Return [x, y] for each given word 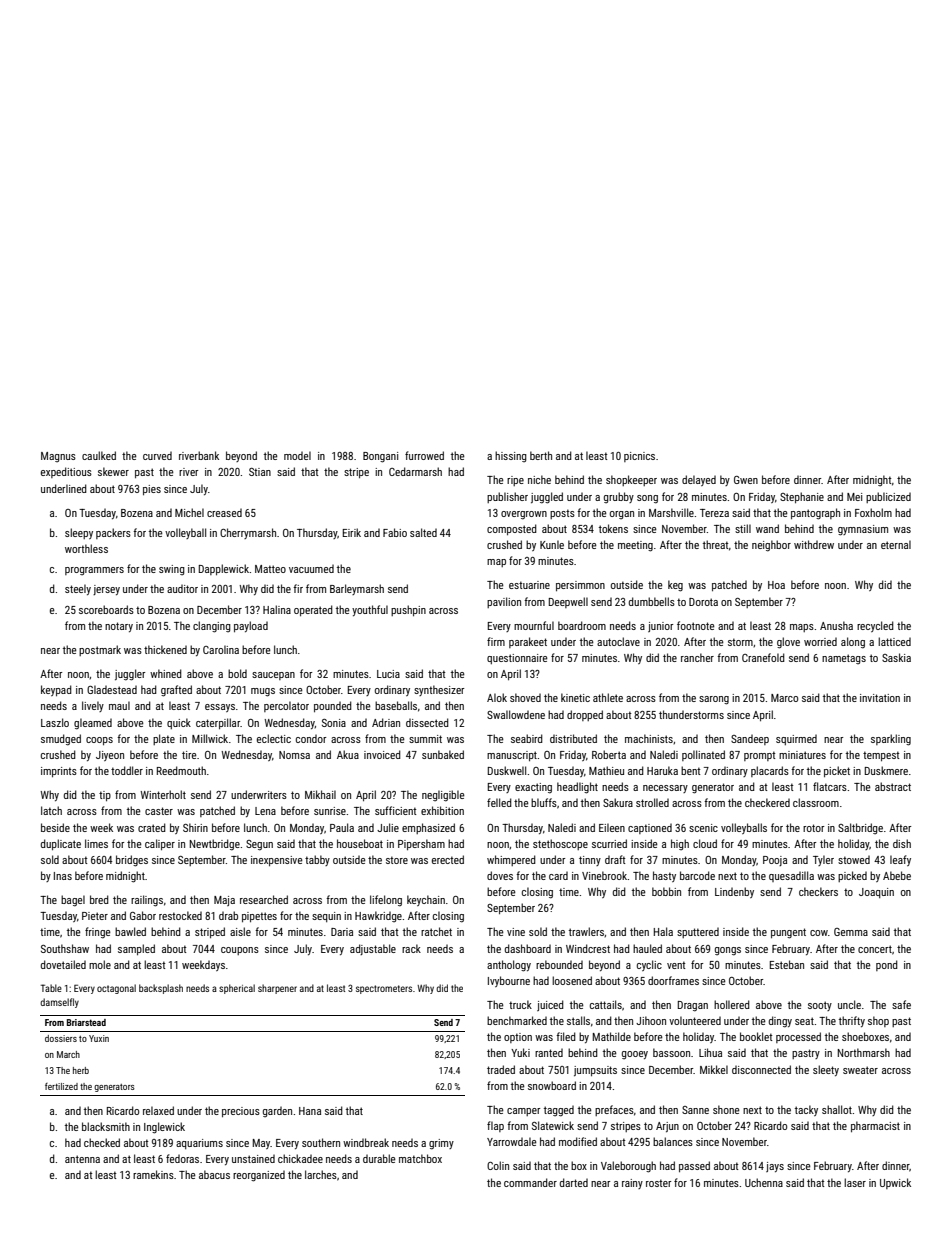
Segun [259, 845]
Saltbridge [860, 828]
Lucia [388, 674]
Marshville [671, 512]
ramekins [153, 1174]
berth [541, 455]
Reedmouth [181, 770]
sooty [820, 1006]
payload [251, 626]
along [853, 643]
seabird [527, 738]
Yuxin [99, 1038]
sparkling [891, 740]
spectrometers [384, 989]
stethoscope [560, 844]
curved [157, 455]
